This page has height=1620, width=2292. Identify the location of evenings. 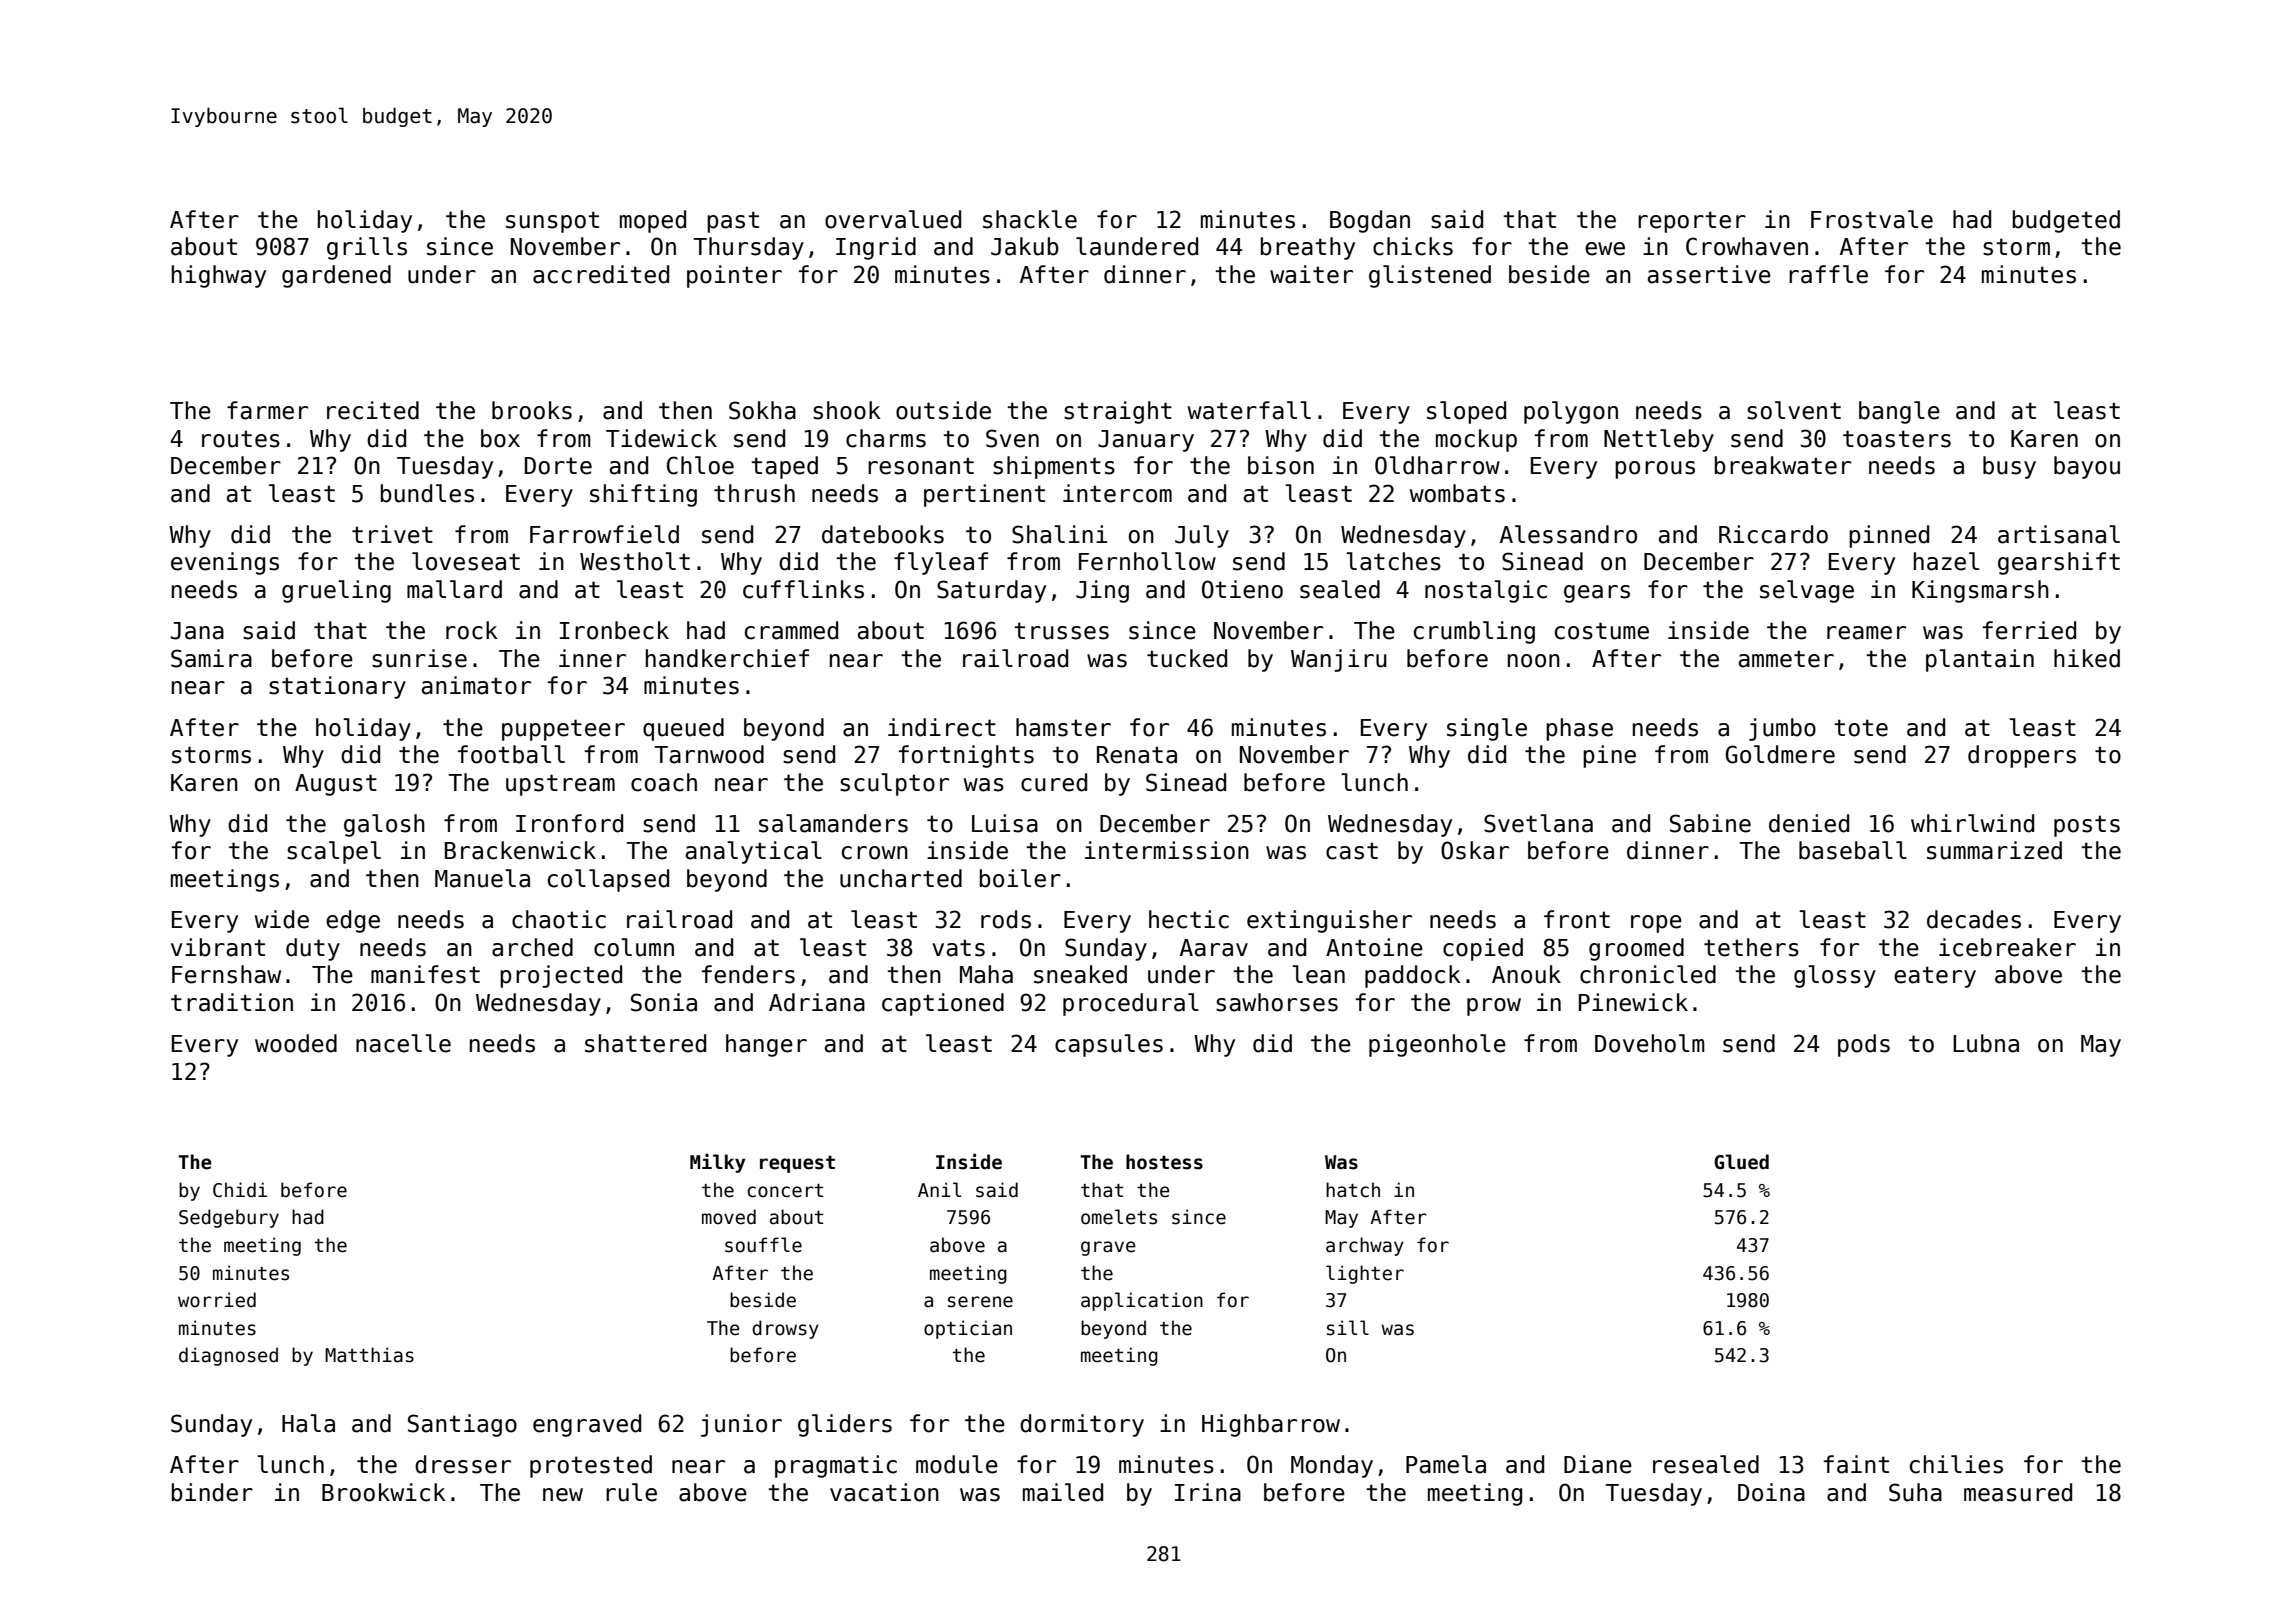
(225, 563).
